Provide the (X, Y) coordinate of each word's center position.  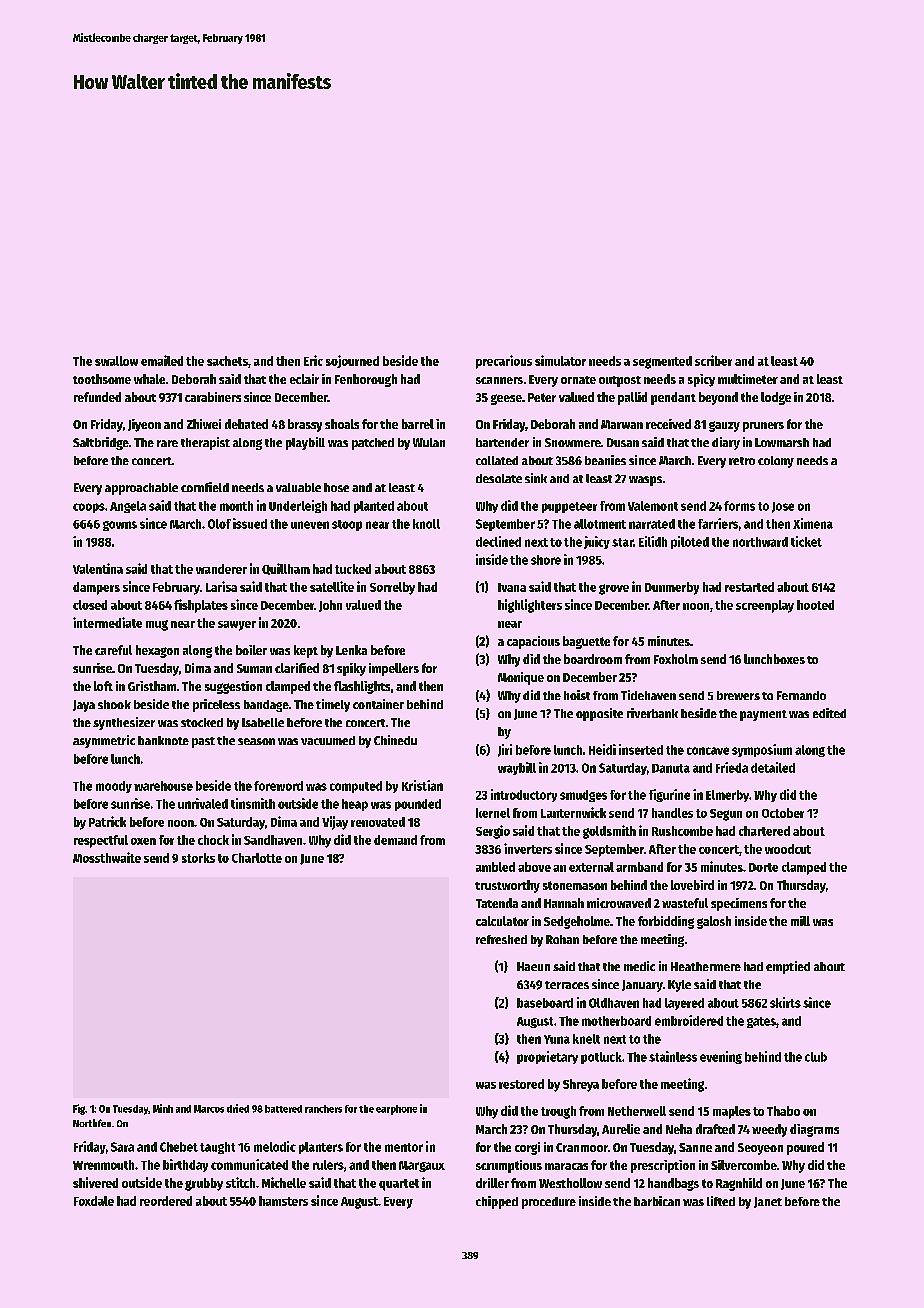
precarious (504, 362)
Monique (521, 678)
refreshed (501, 939)
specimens (739, 904)
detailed (773, 767)
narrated (652, 524)
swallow (116, 361)
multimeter (748, 379)
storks (198, 858)
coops (89, 508)
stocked (202, 722)
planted (374, 507)
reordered (166, 1201)
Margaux (422, 1166)
